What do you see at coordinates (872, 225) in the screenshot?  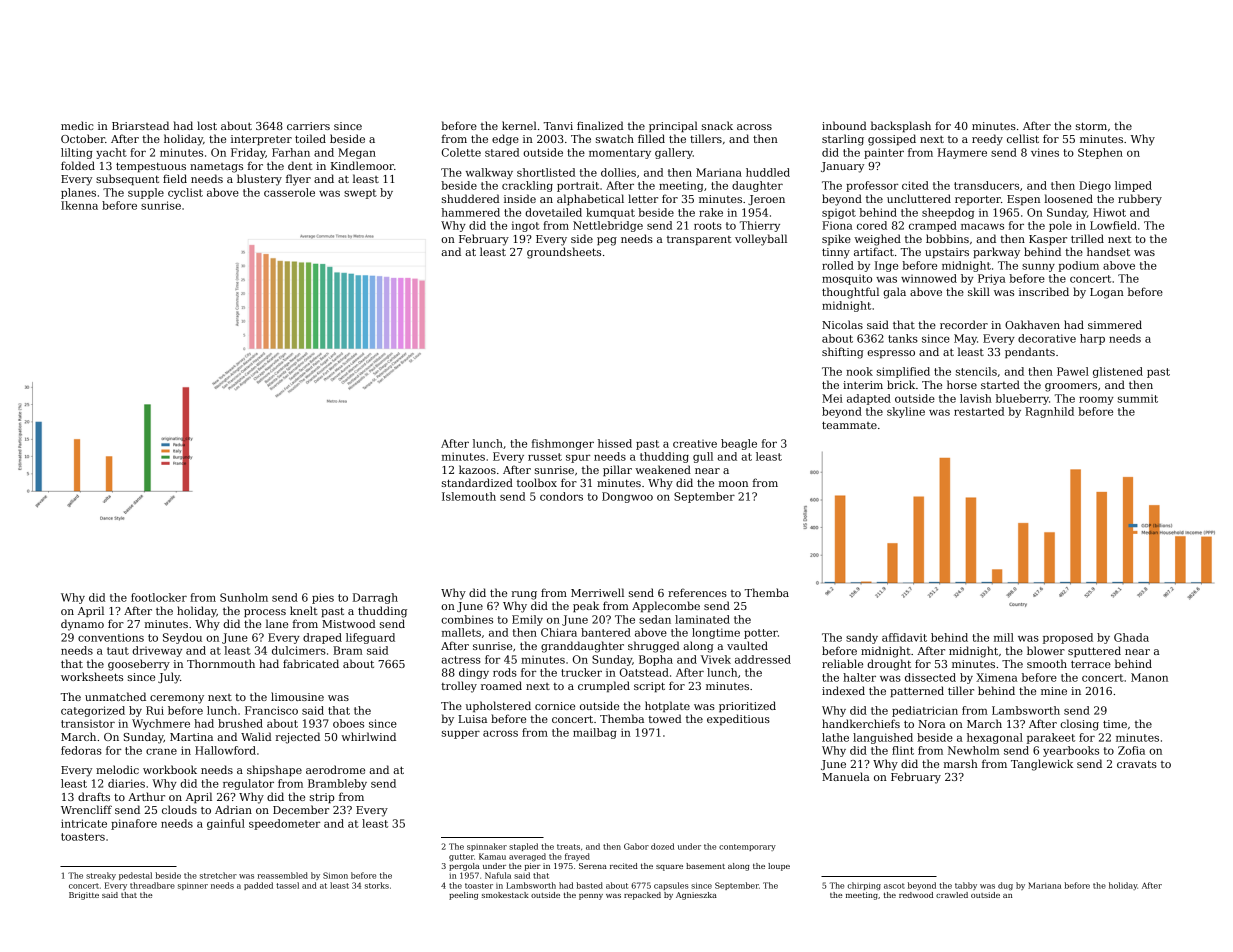 I see `cored` at bounding box center [872, 225].
